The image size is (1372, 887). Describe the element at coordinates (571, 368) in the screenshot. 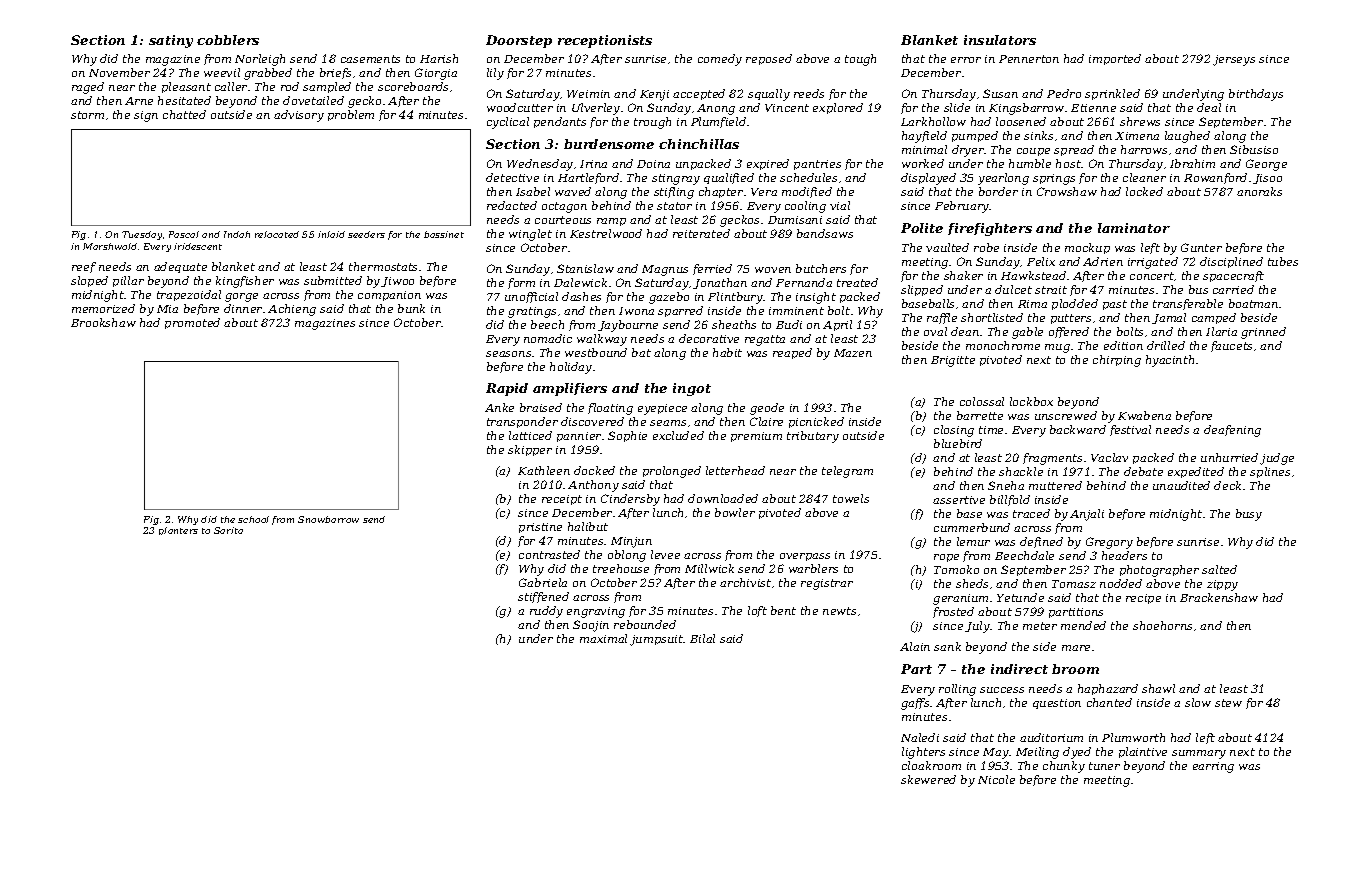

I see `holiday` at that location.
